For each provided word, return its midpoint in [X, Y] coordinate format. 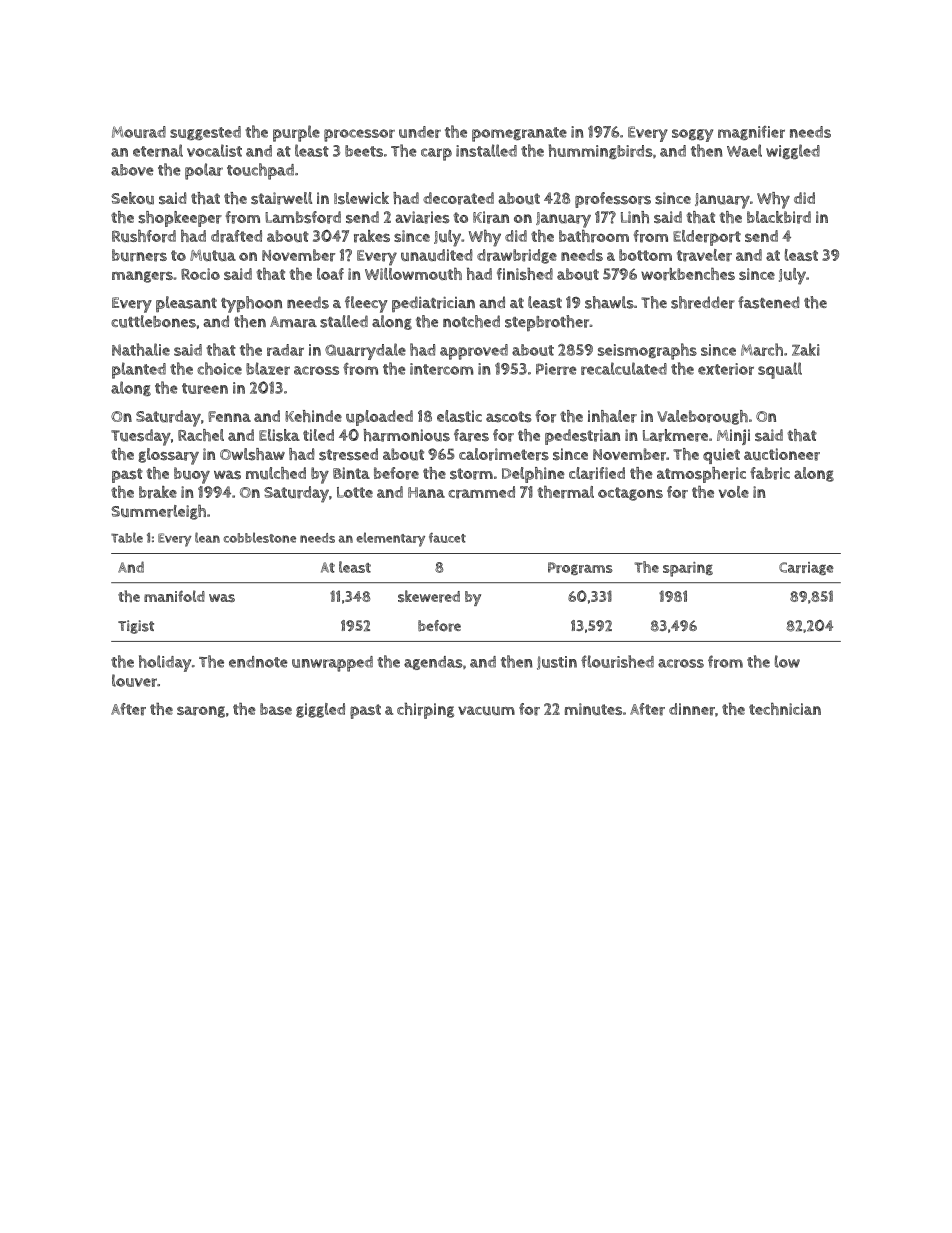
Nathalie [141, 349]
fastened [769, 302]
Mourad [139, 132]
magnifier [751, 133]
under [420, 132]
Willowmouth [413, 274]
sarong [201, 712]
